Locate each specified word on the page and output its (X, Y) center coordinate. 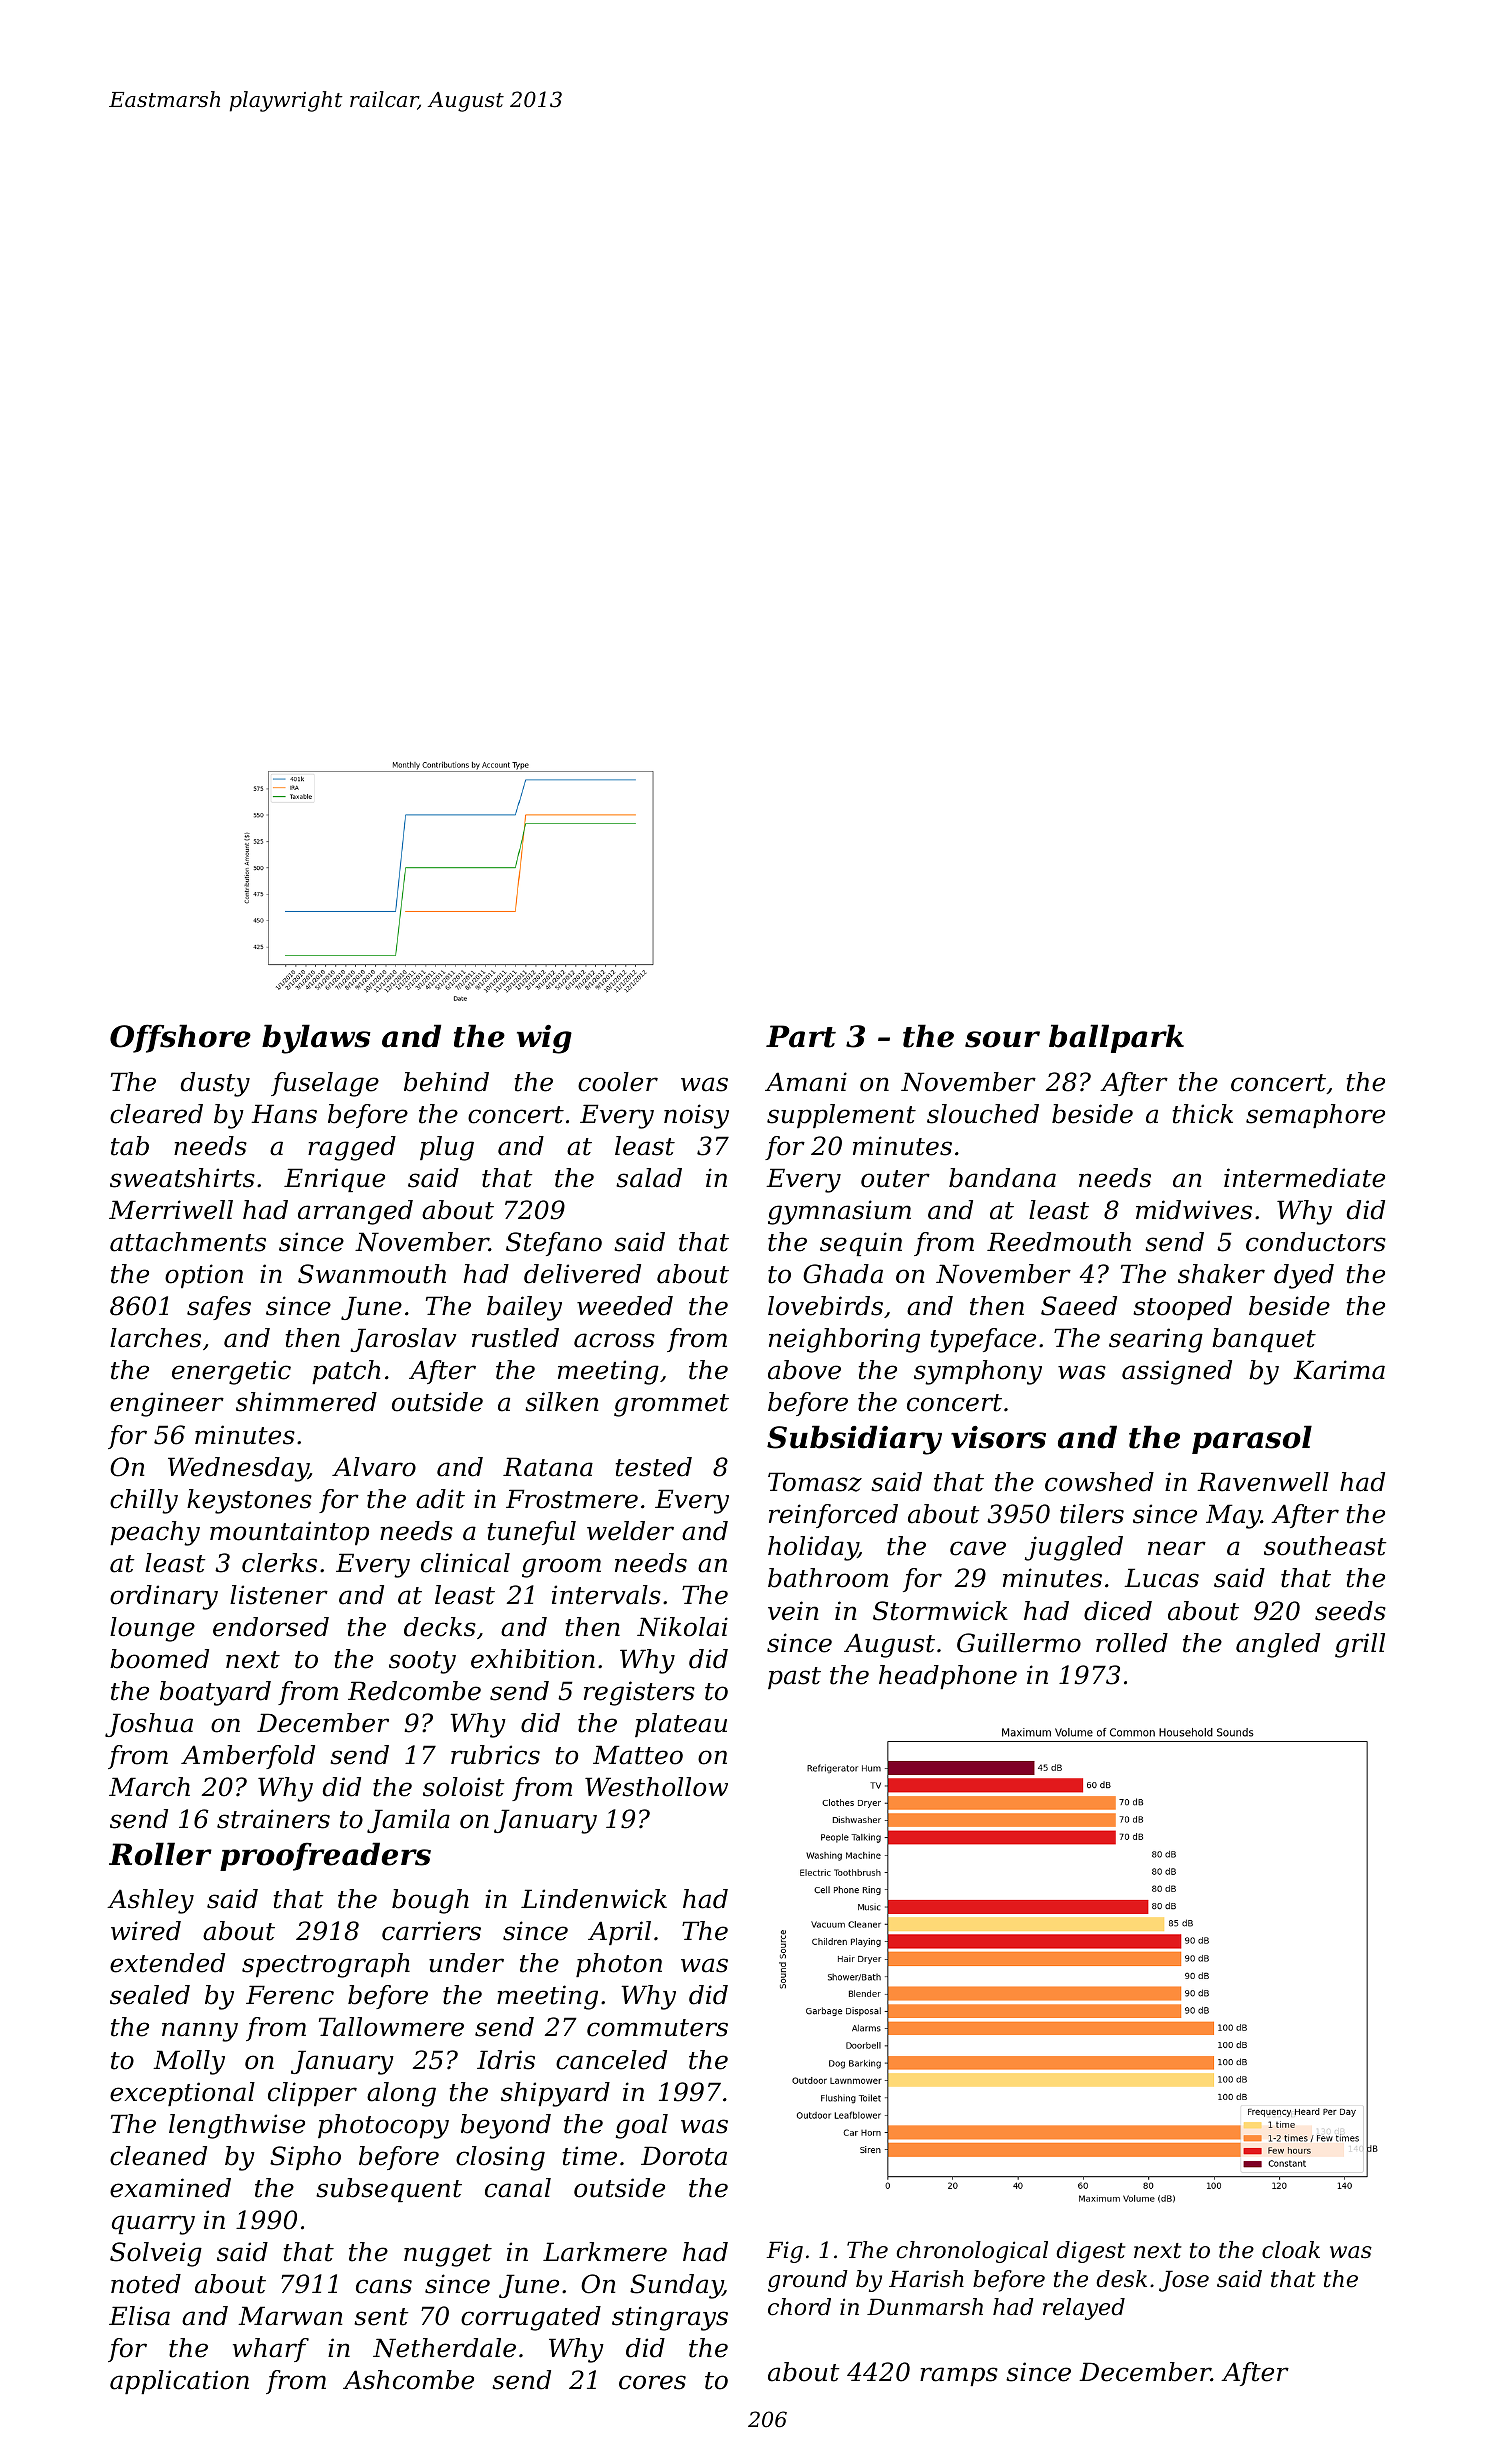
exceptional (182, 2094)
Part (801, 1036)
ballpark (1116, 1038)
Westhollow (656, 1787)
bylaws (316, 1039)
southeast (1325, 1546)
